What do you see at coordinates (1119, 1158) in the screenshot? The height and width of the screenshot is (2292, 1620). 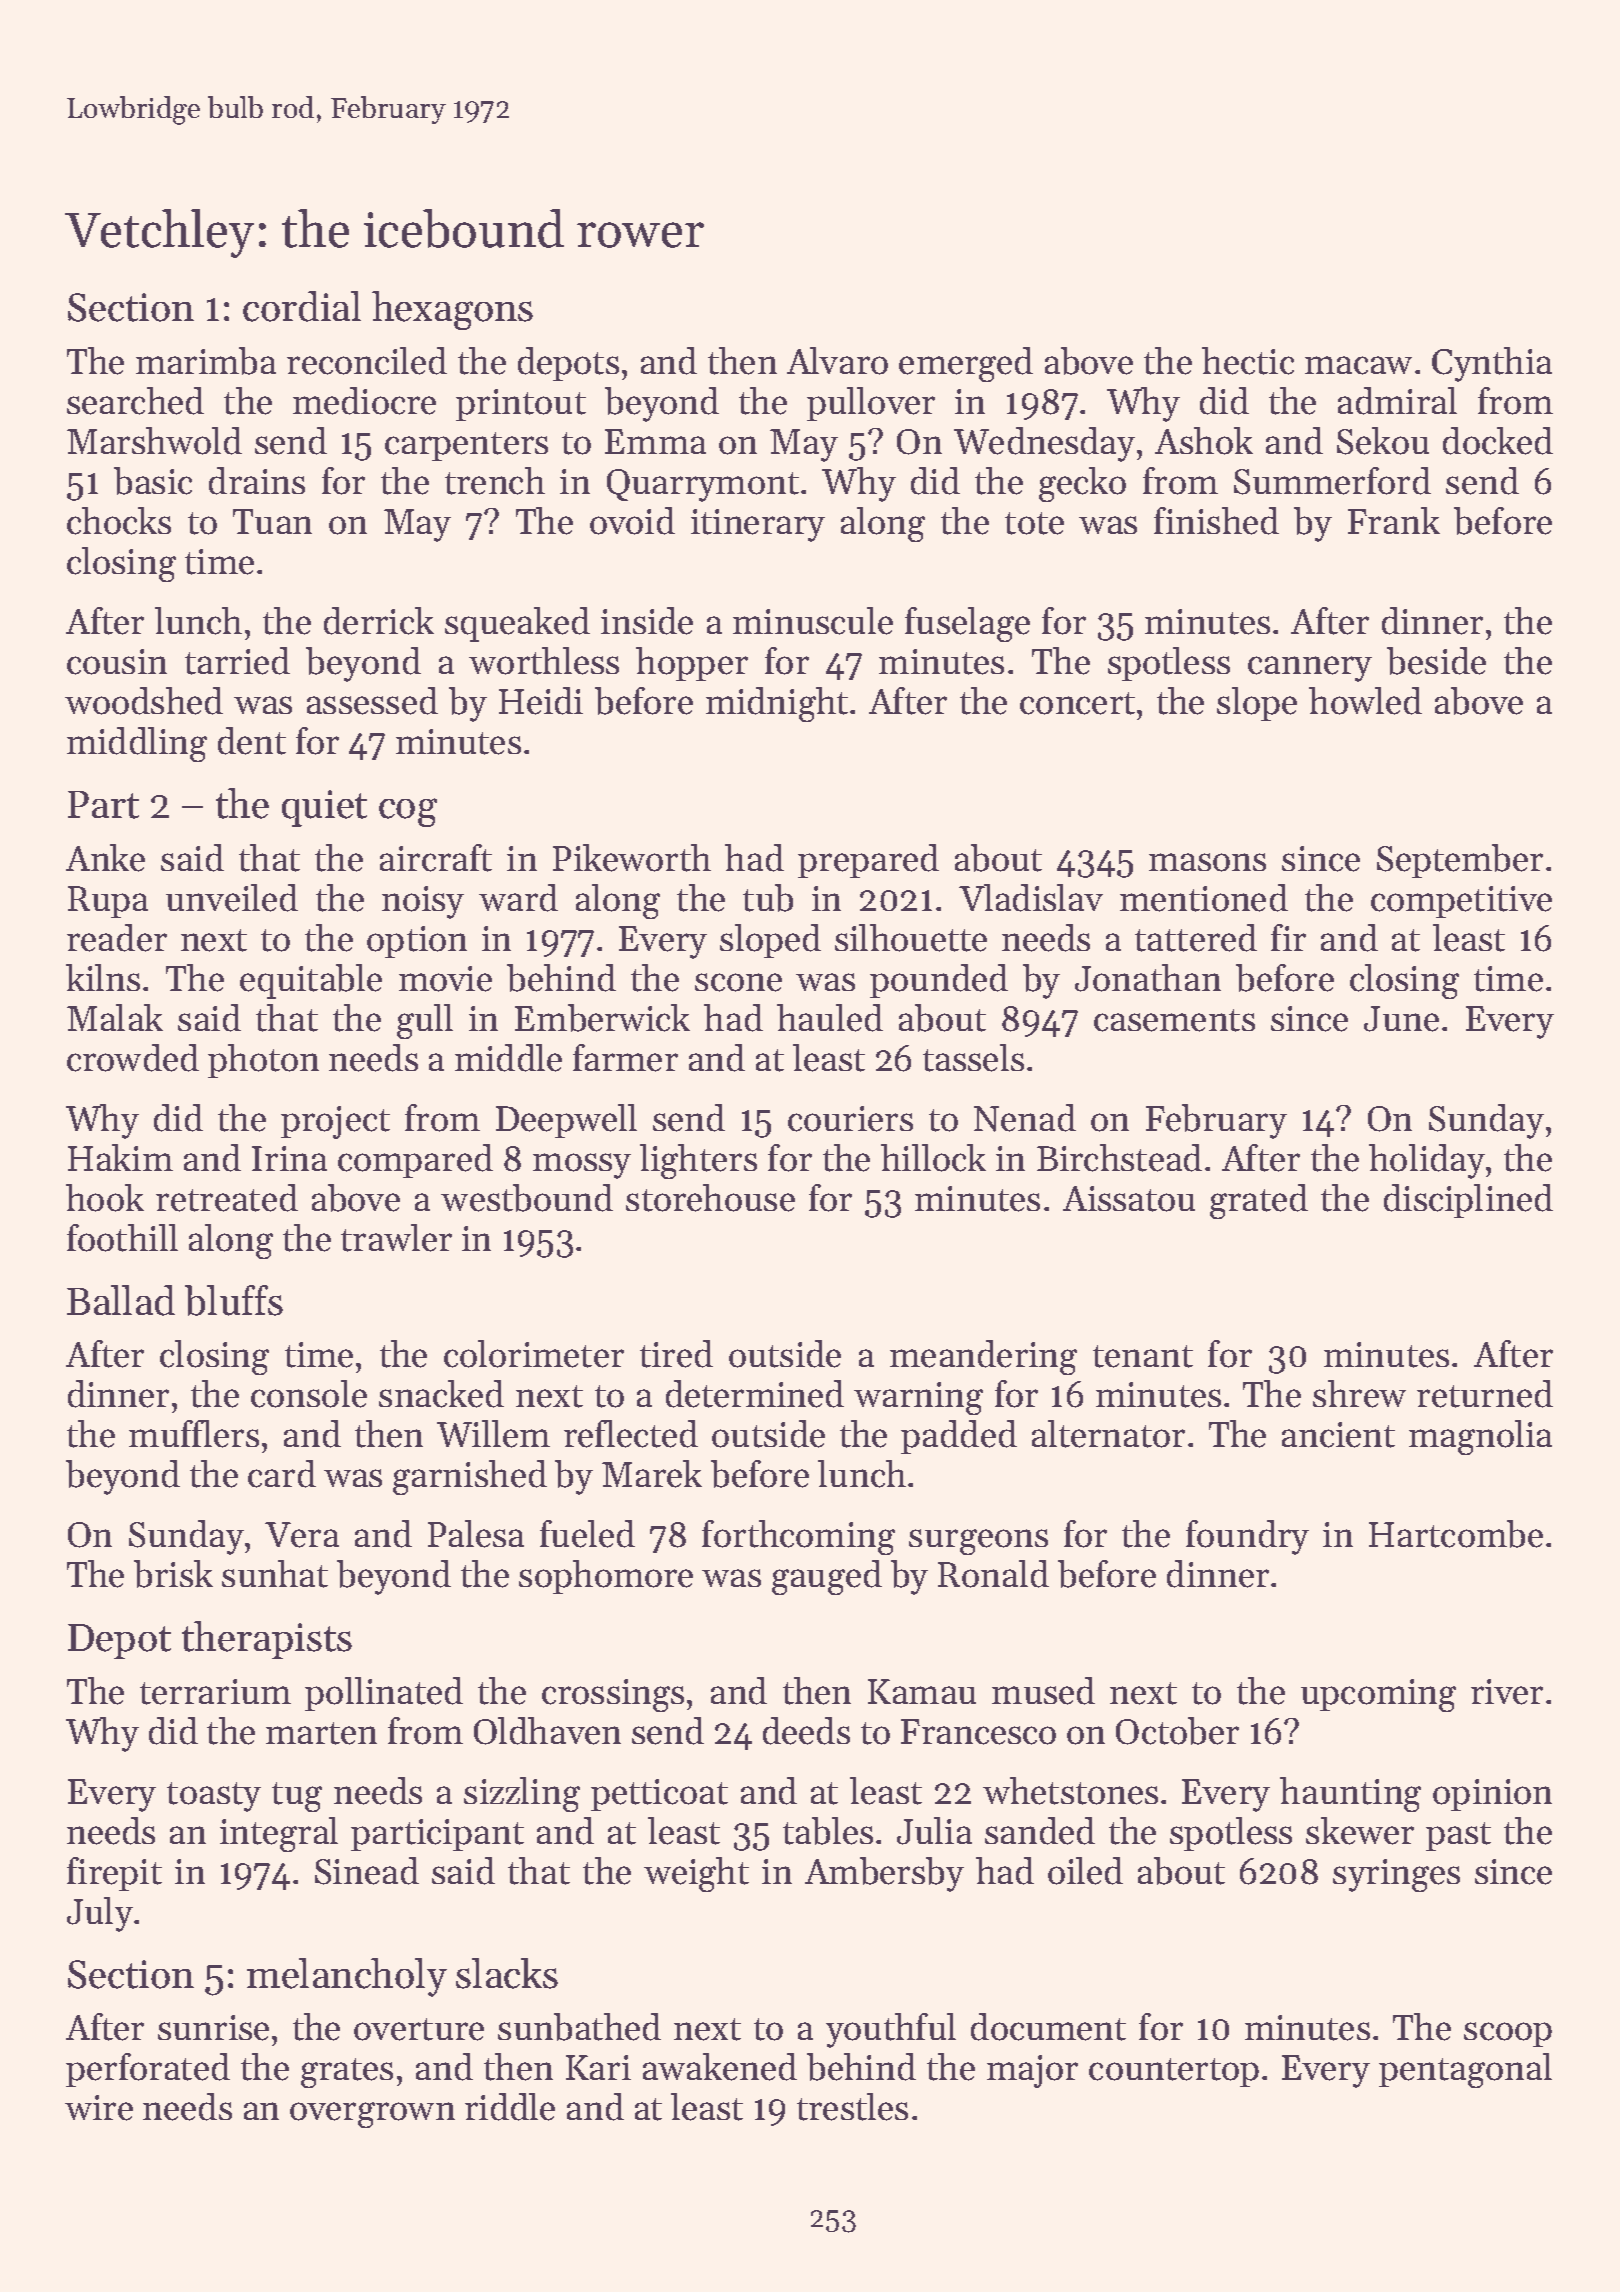 I see `Birchstead` at bounding box center [1119, 1158].
